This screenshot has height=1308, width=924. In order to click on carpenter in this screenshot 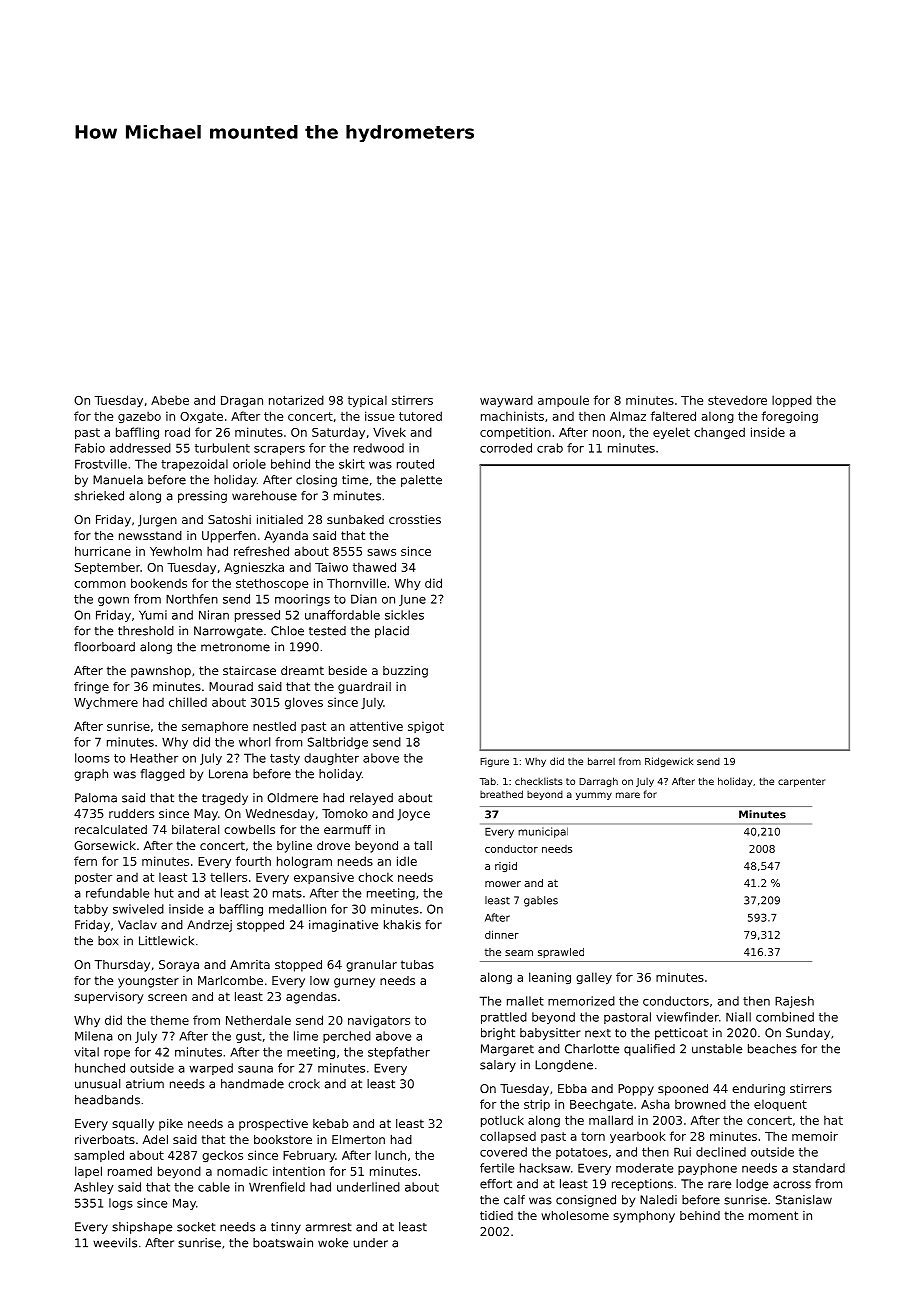, I will do `click(801, 782)`.
